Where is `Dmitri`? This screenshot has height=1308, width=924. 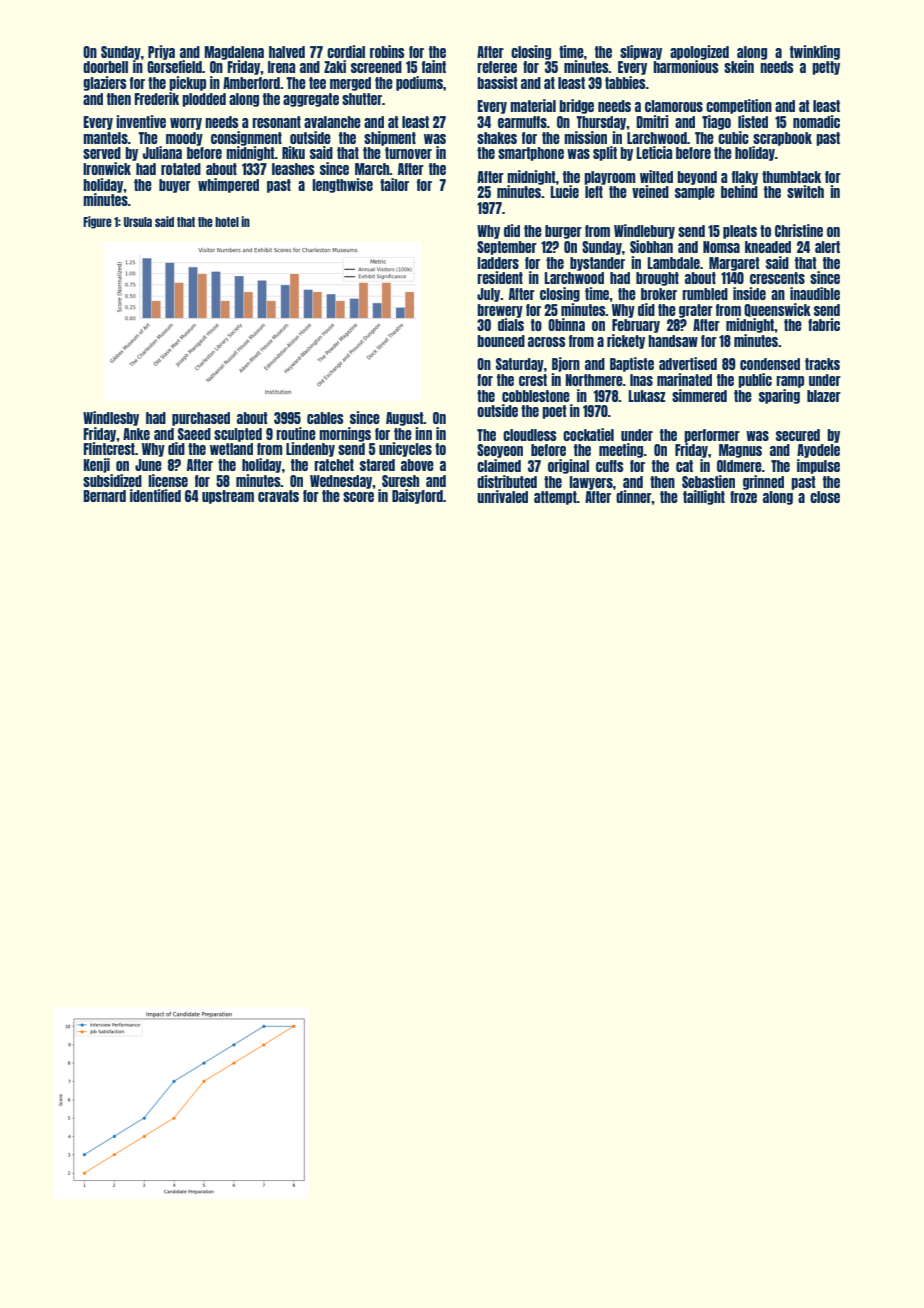
Dmitri is located at coordinates (652, 121).
